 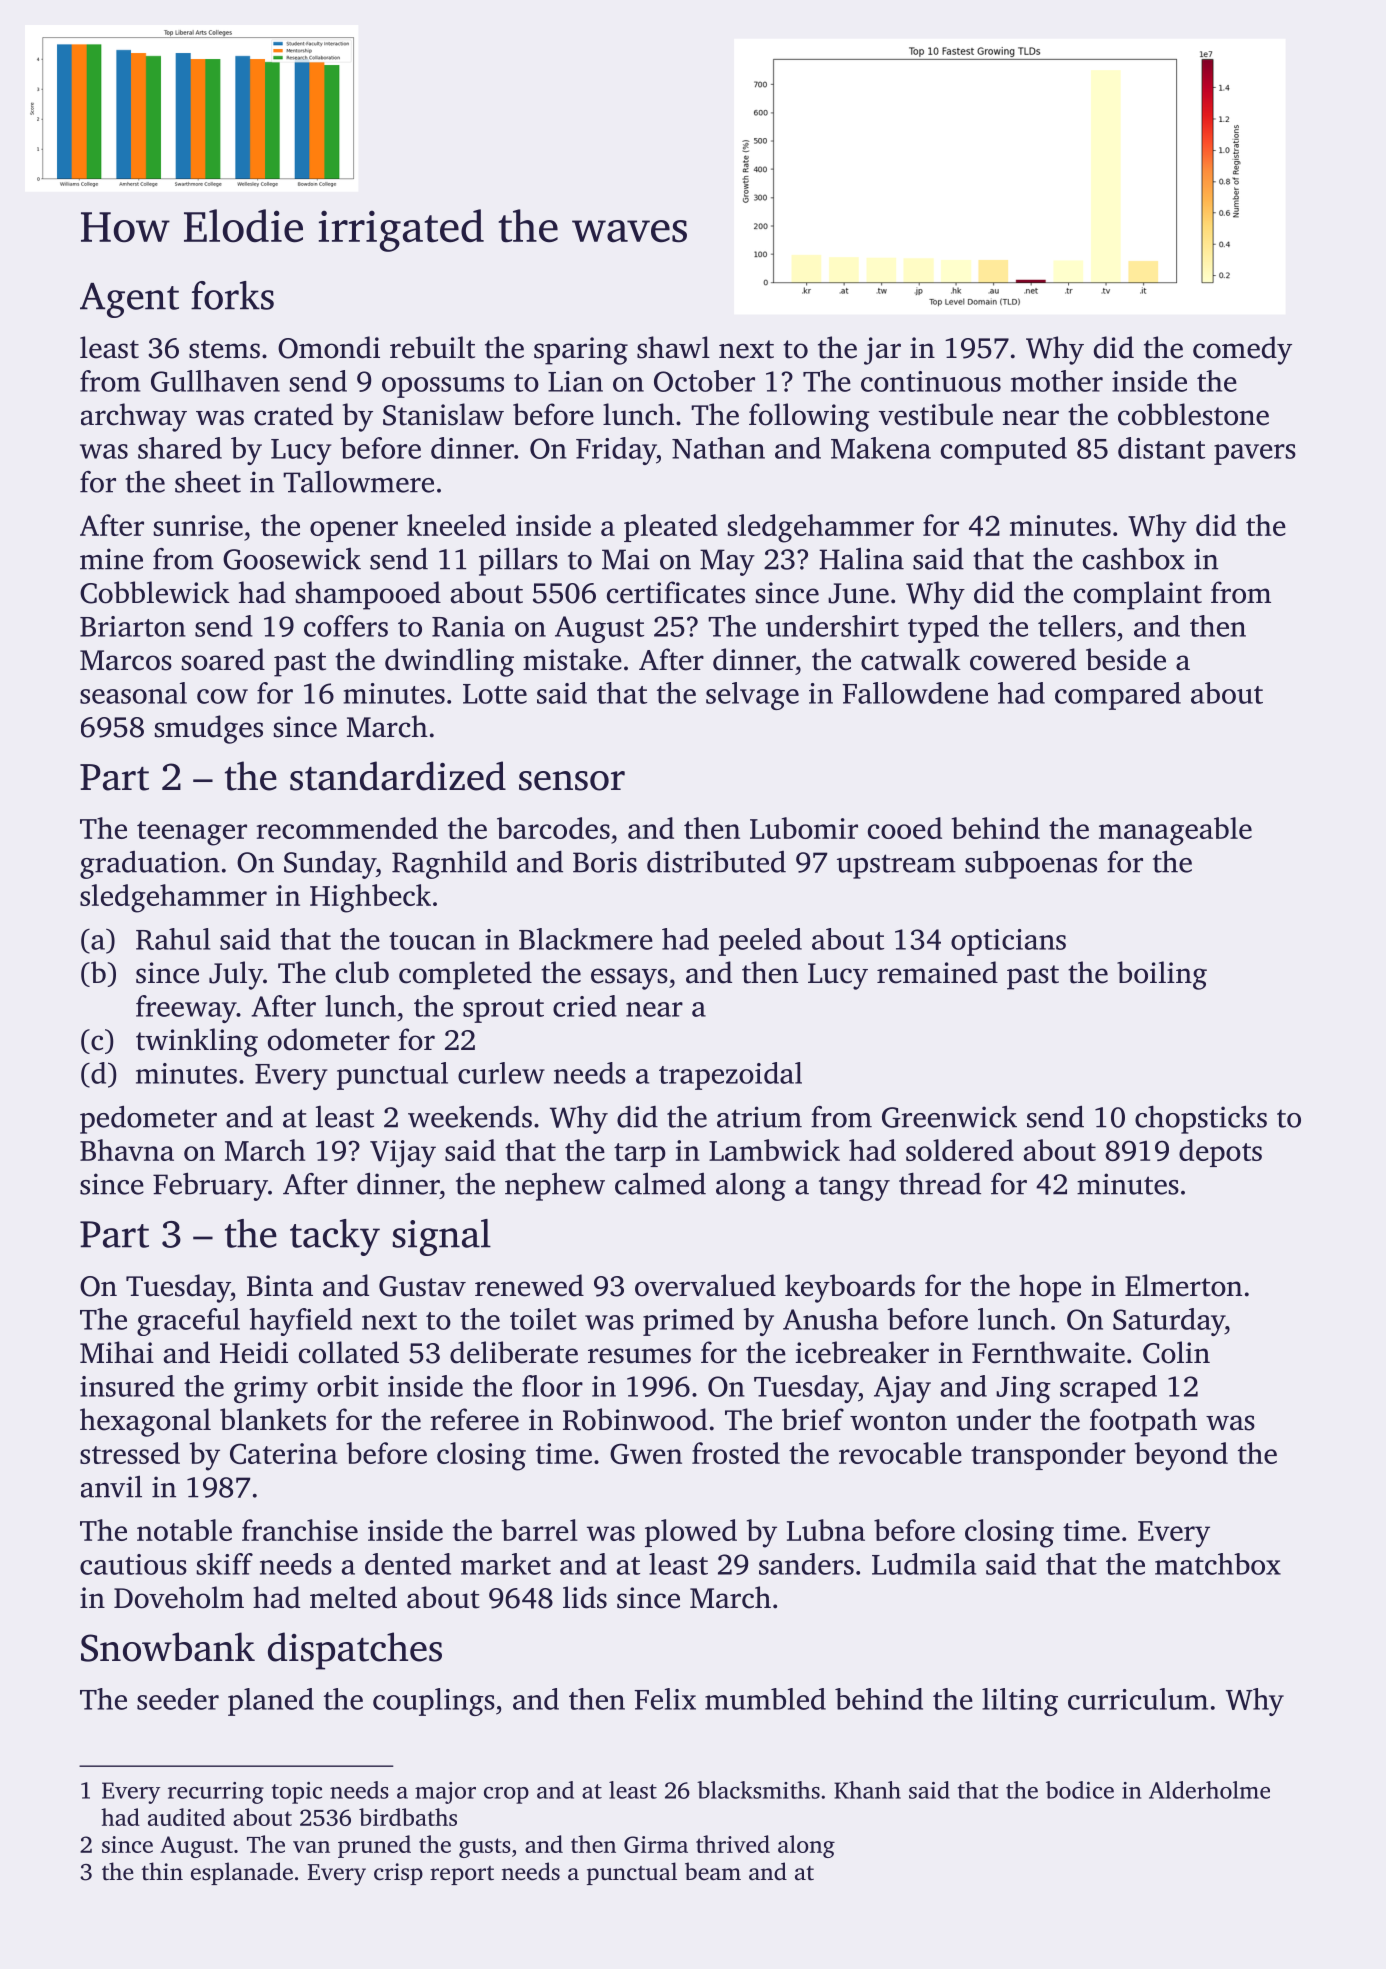 I want to click on esplanade, so click(x=242, y=1873).
